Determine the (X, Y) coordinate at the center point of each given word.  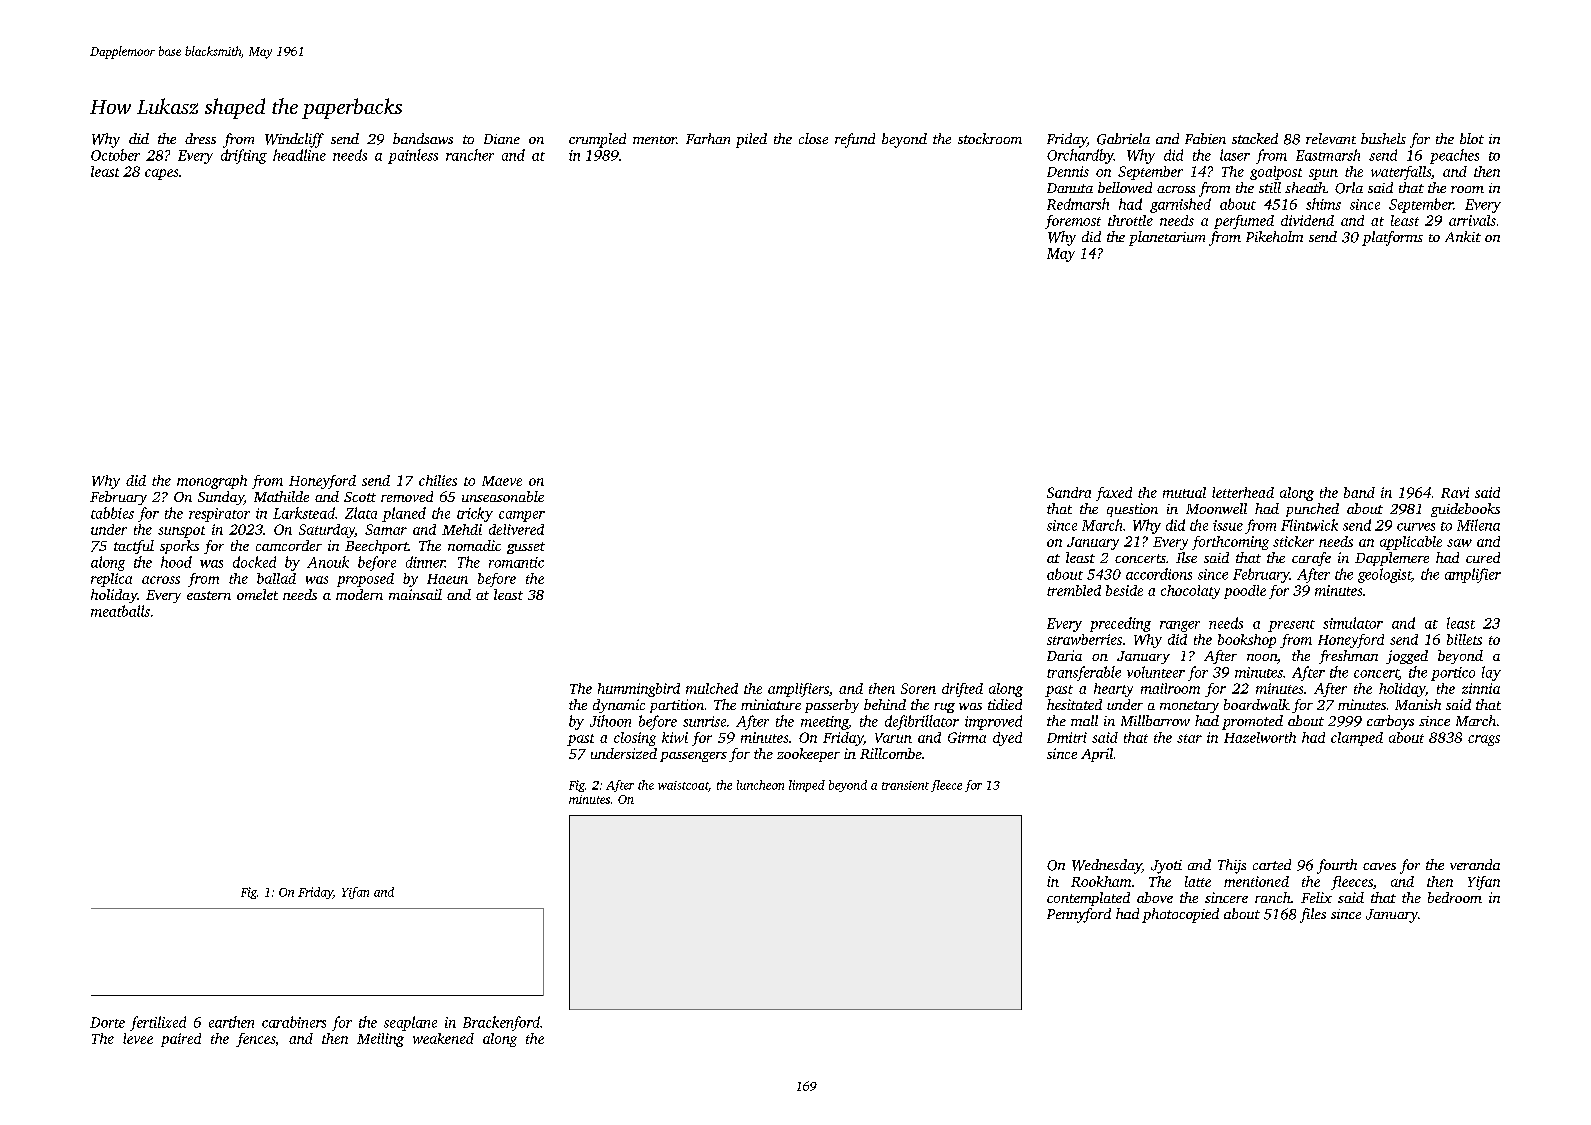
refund (855, 140)
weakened (443, 1038)
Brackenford (501, 1023)
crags (1484, 740)
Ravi (1455, 492)
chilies (438, 480)
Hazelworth (1260, 737)
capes (161, 174)
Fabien (1205, 138)
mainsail (415, 594)
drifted (962, 690)
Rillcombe (891, 753)
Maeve (502, 481)
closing (635, 739)
